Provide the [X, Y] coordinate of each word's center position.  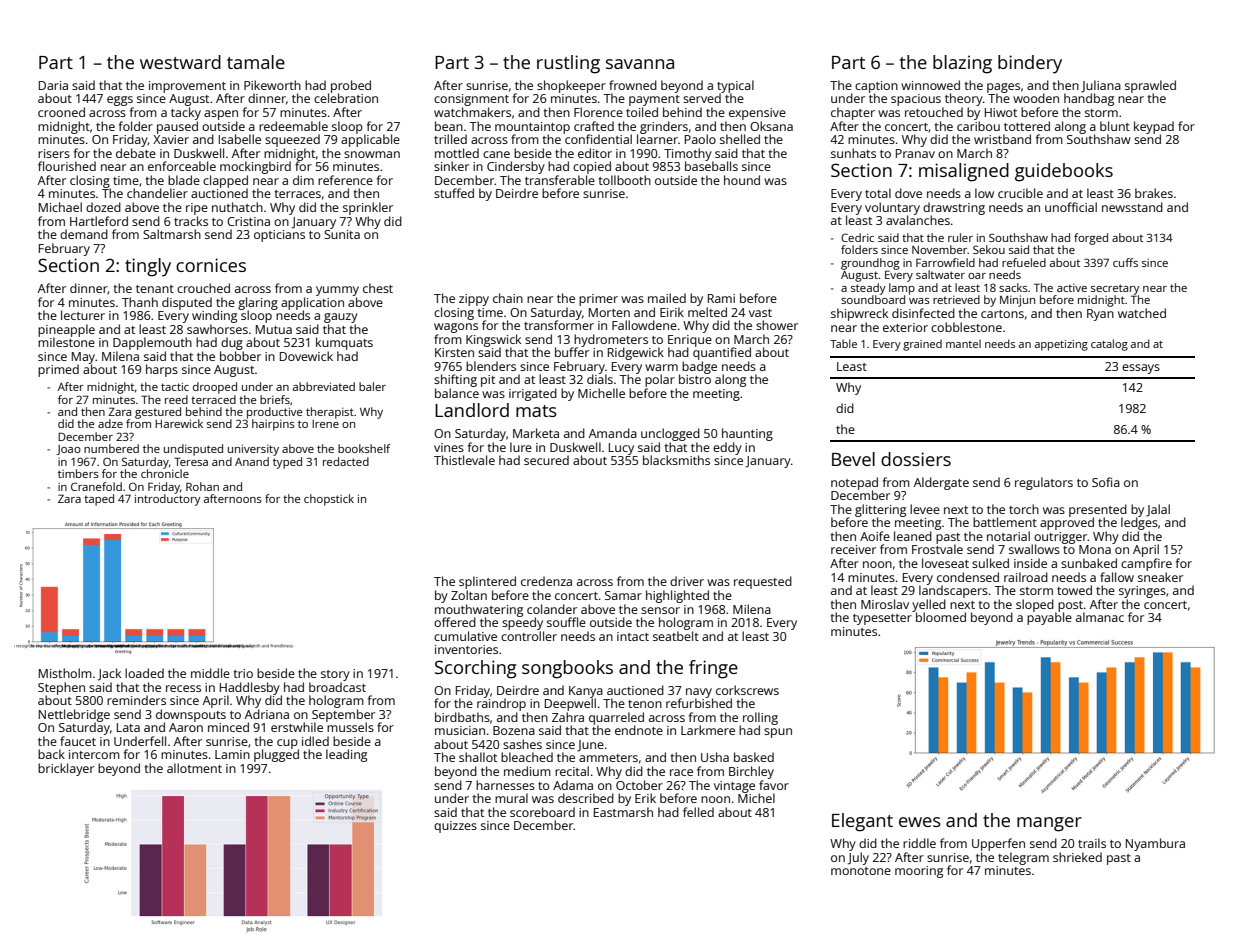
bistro [695, 379]
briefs [275, 399]
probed [351, 86]
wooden [1036, 98]
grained [922, 345]
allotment [194, 768]
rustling [568, 64]
